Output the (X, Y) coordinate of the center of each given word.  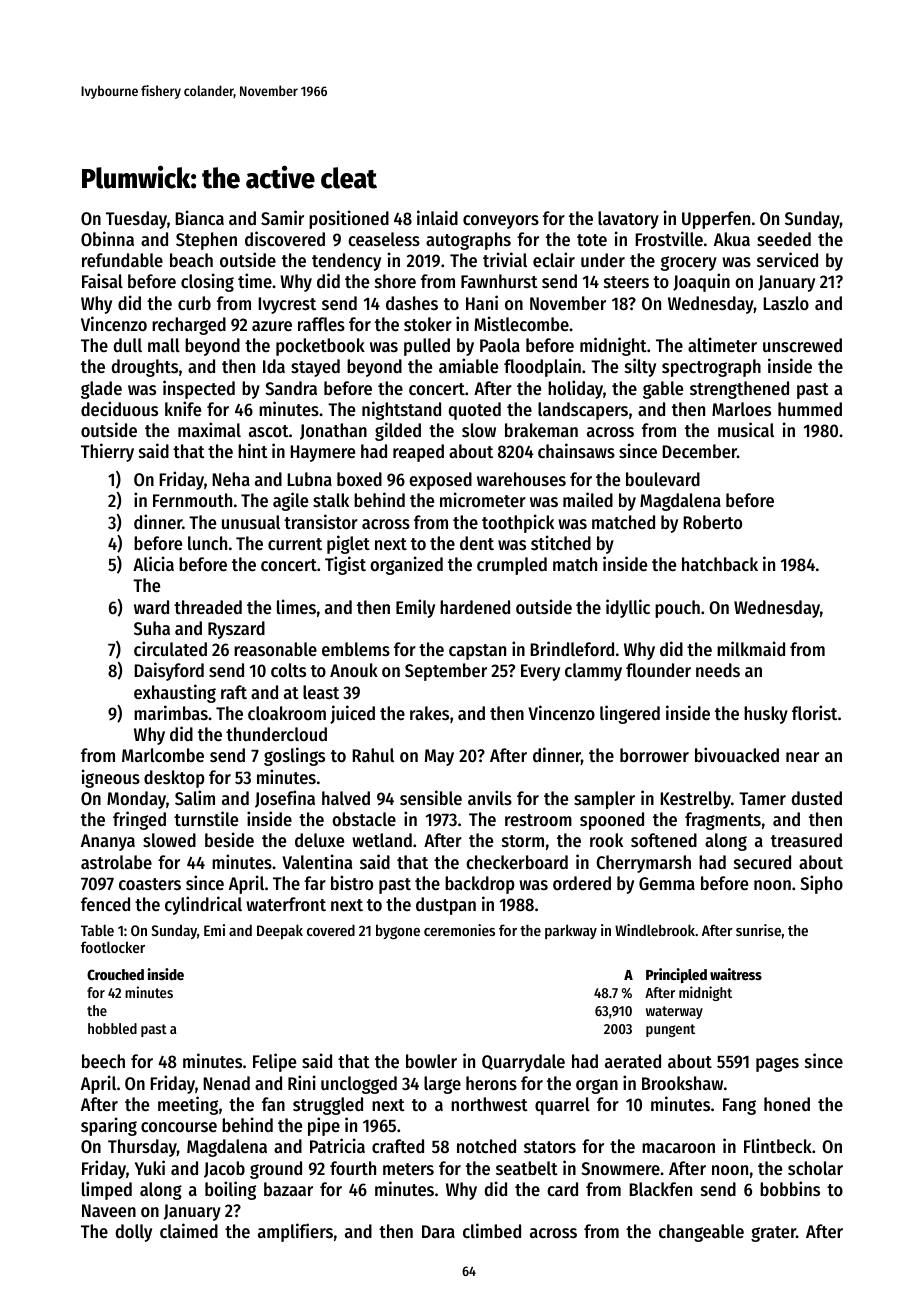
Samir (282, 217)
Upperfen (716, 220)
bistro (352, 882)
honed (787, 1104)
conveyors (501, 222)
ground (276, 1170)
